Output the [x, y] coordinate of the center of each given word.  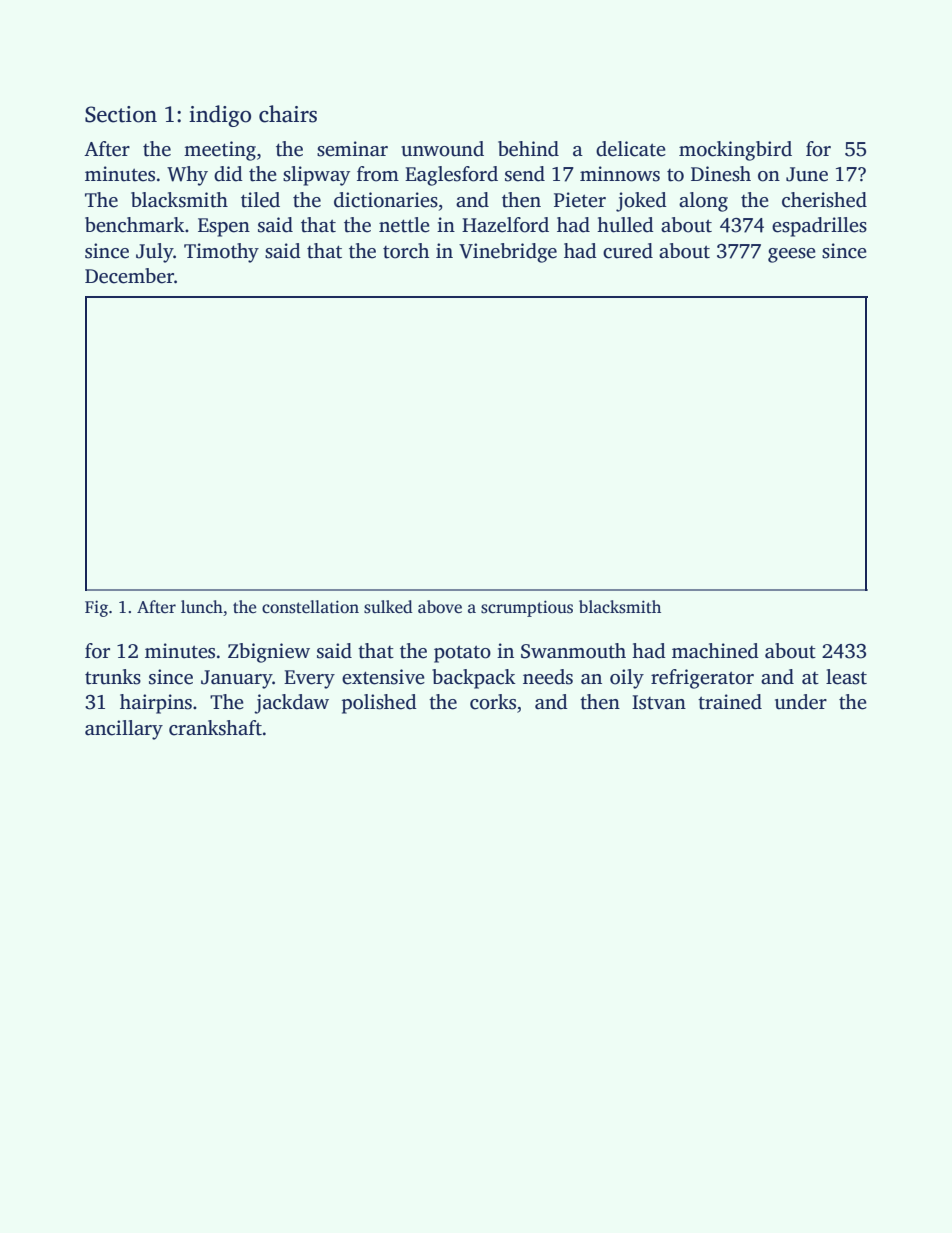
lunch [202, 606]
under [801, 702]
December [129, 276]
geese [792, 255]
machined [715, 651]
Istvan [659, 702]
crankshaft [215, 728]
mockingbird [735, 151]
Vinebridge [508, 253]
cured [628, 251]
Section [121, 114]
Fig [96, 608]
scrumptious [527, 608]
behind [528, 149]
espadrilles [819, 227]
